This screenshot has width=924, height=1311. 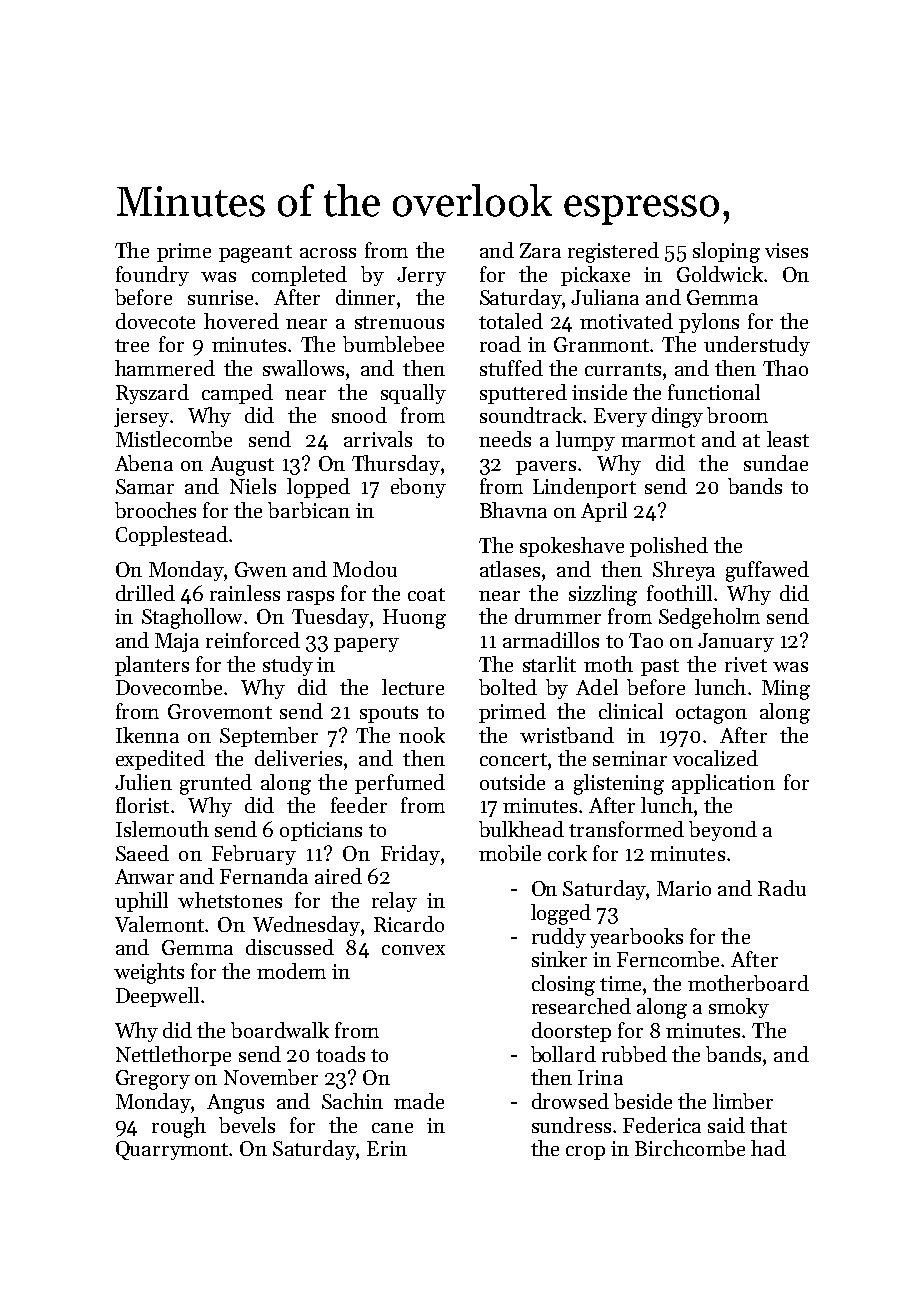 What do you see at coordinates (393, 344) in the screenshot?
I see `bumblebee` at bounding box center [393, 344].
